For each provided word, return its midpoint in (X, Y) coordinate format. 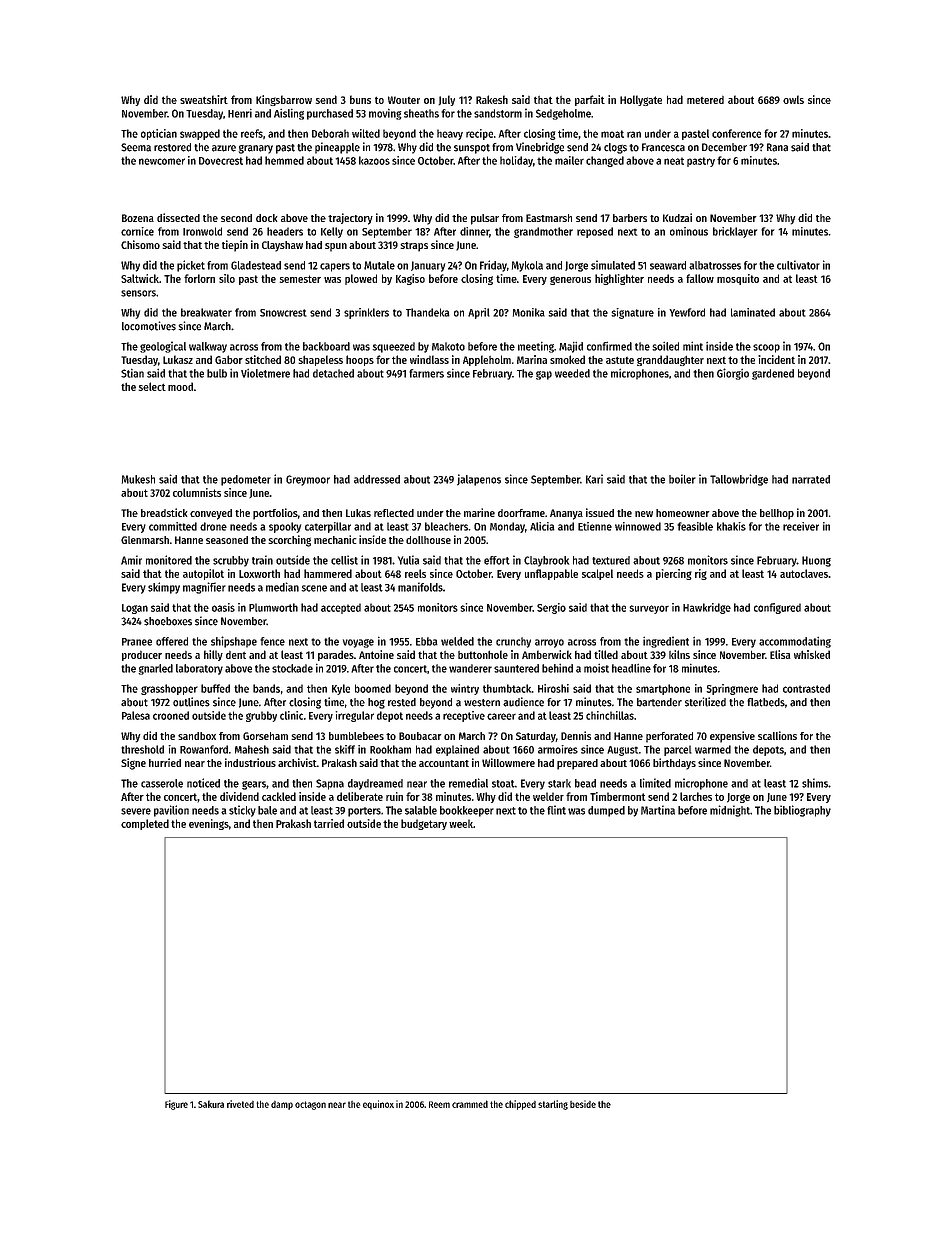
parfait (590, 100)
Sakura (211, 1104)
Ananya (566, 514)
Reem (439, 1104)
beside (583, 1104)
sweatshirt (204, 99)
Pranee (137, 642)
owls (793, 99)
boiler (682, 479)
